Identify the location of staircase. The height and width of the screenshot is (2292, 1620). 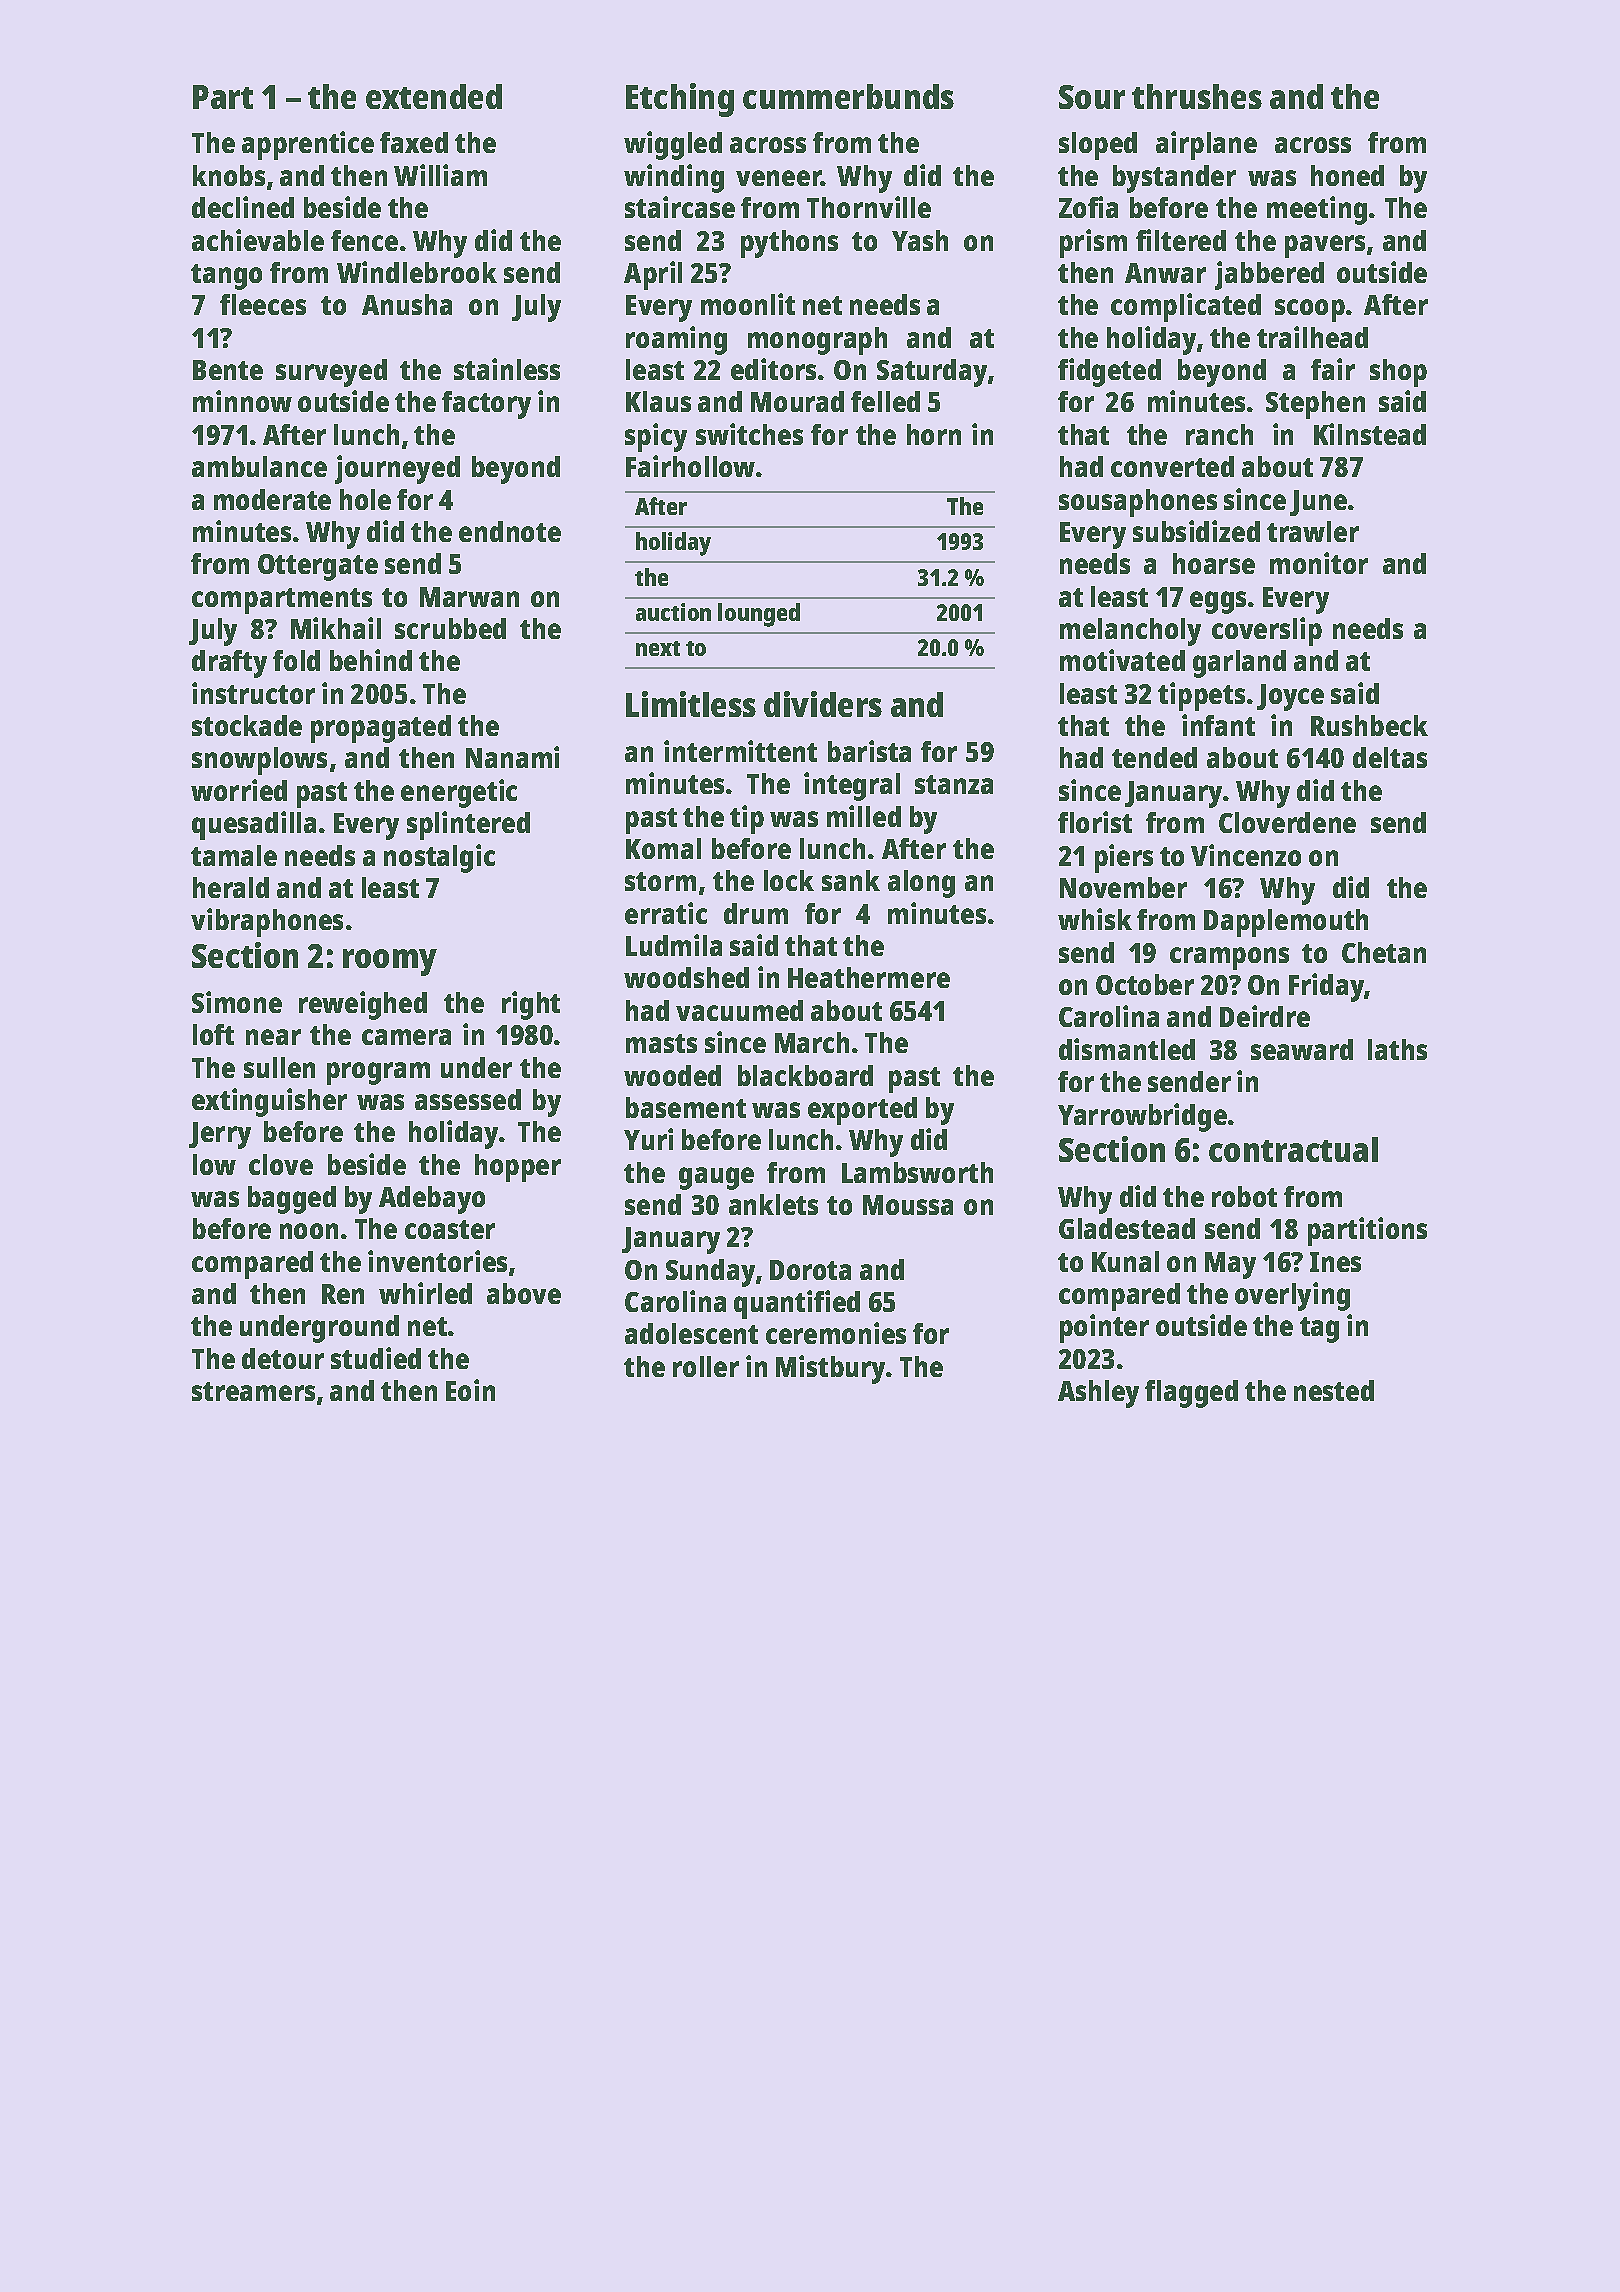
(680, 207).
